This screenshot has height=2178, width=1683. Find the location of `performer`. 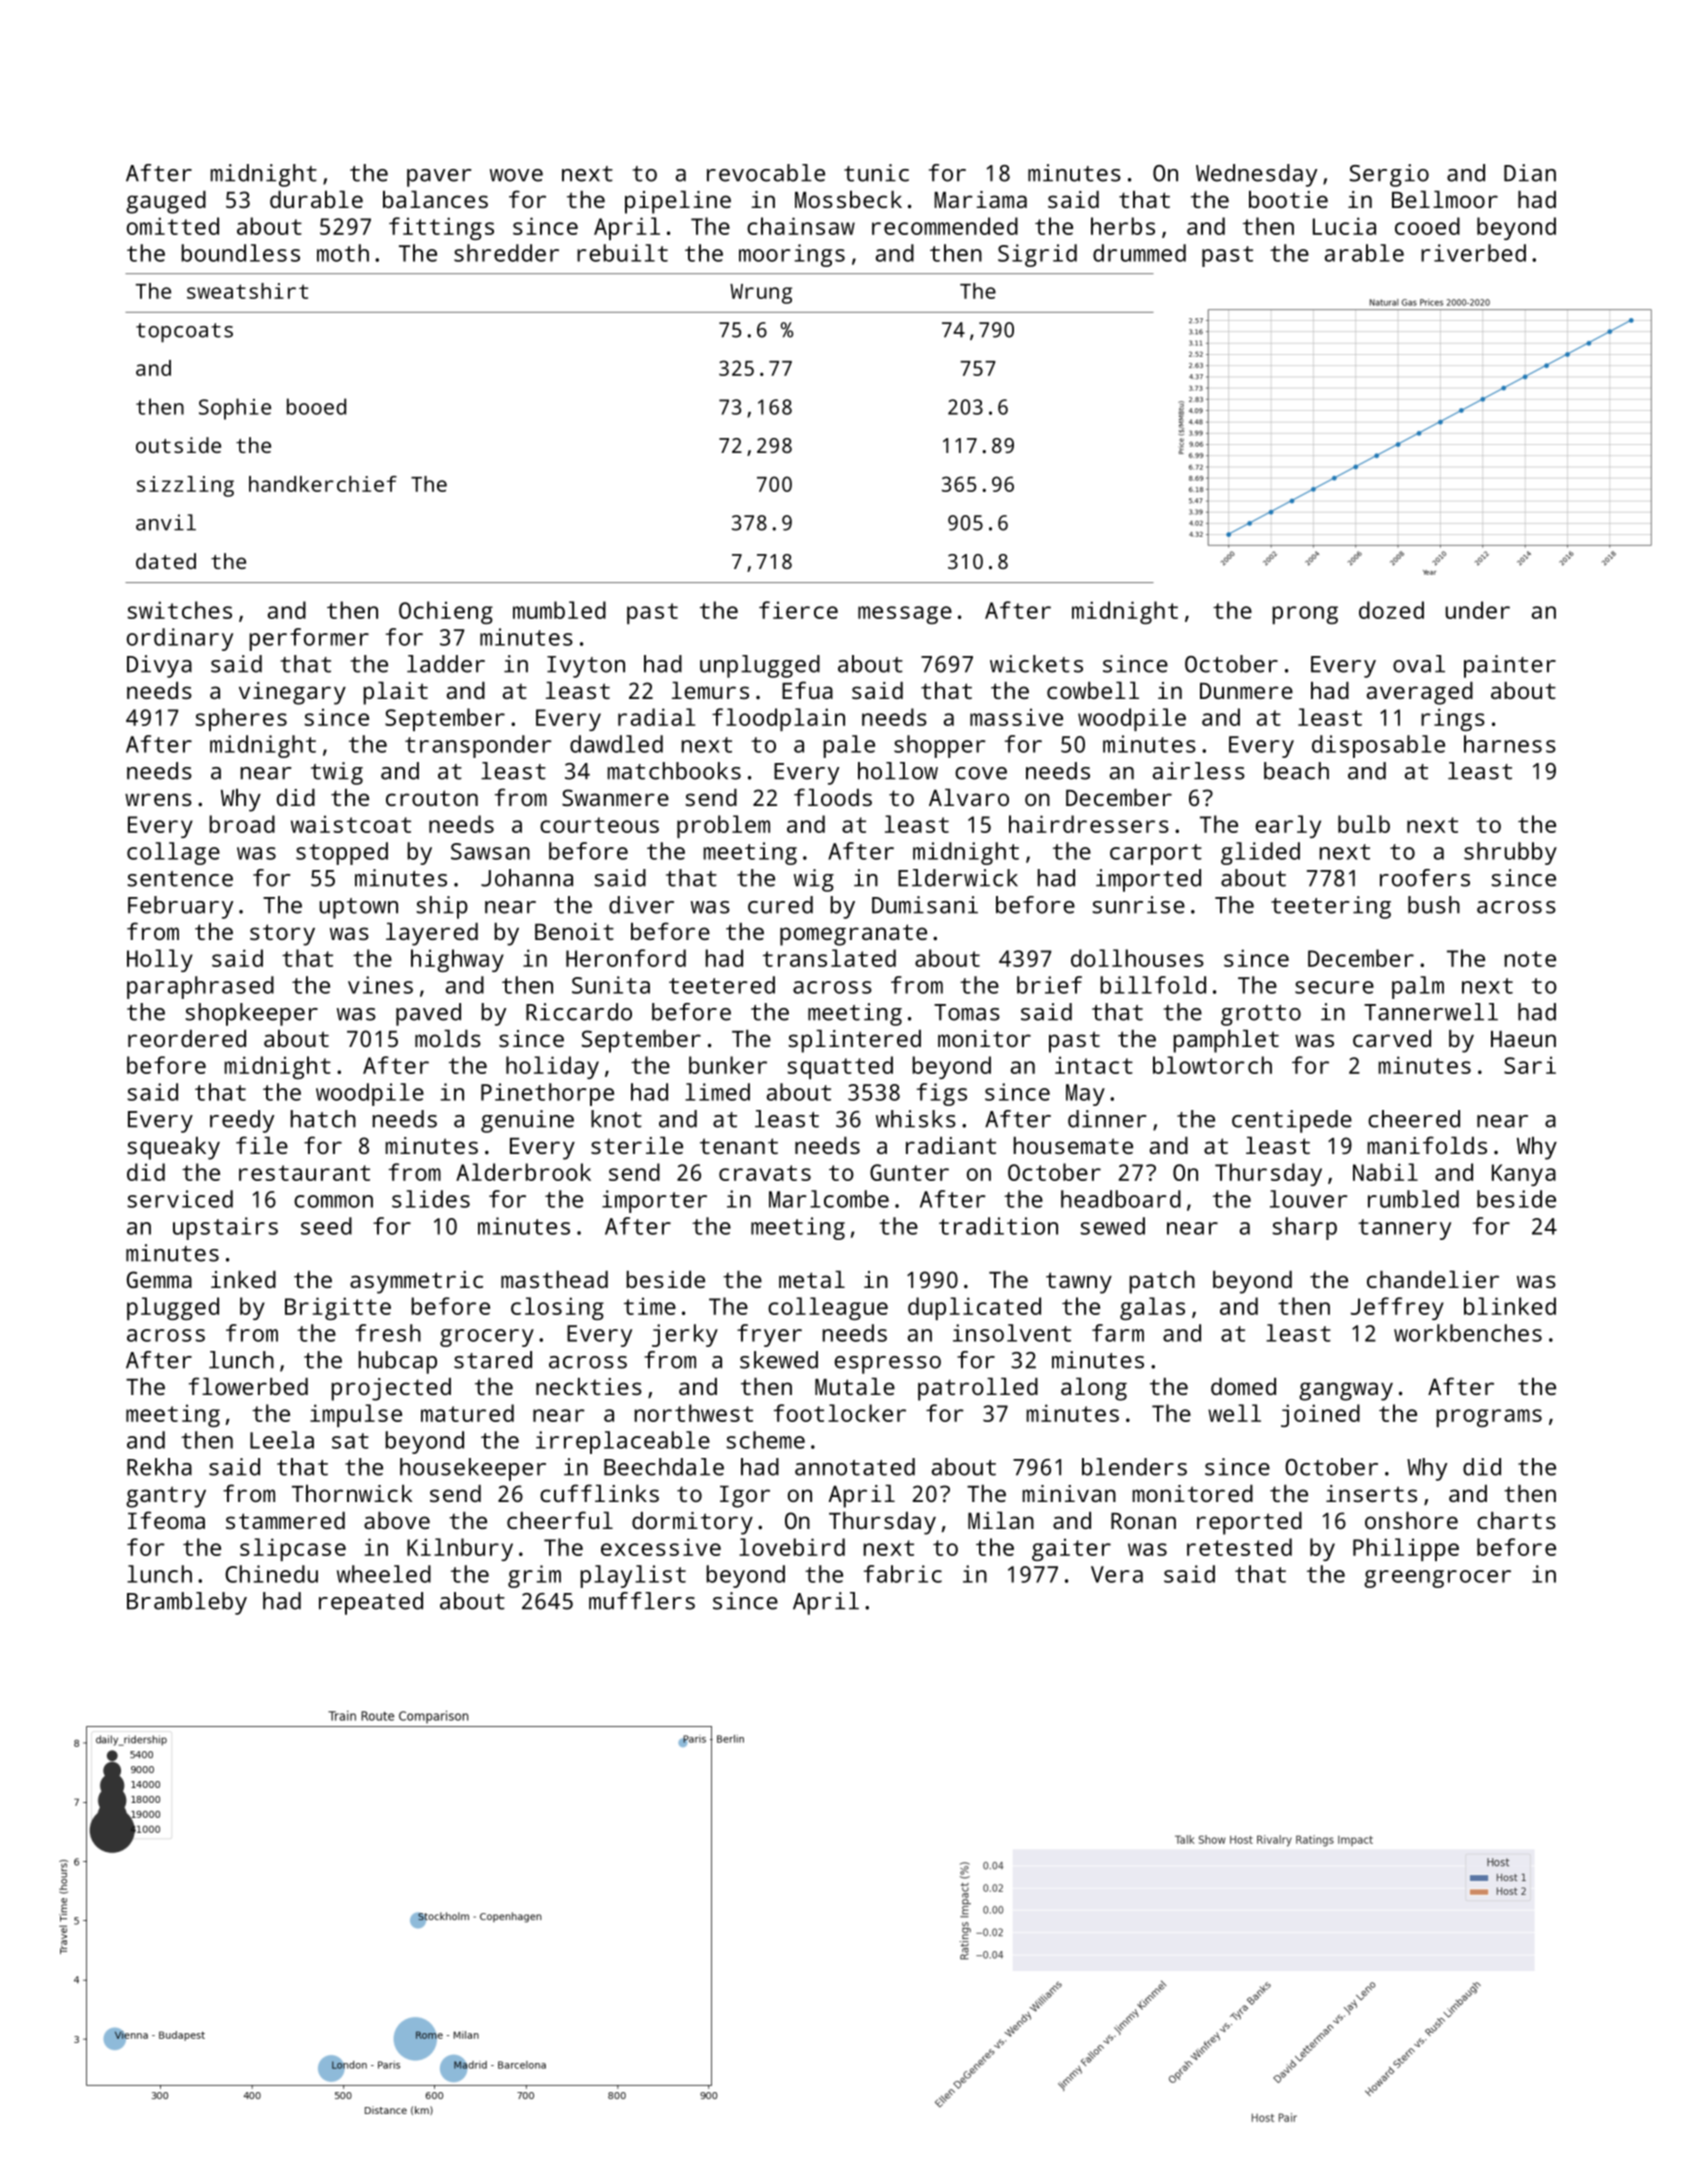

performer is located at coordinates (309, 639).
